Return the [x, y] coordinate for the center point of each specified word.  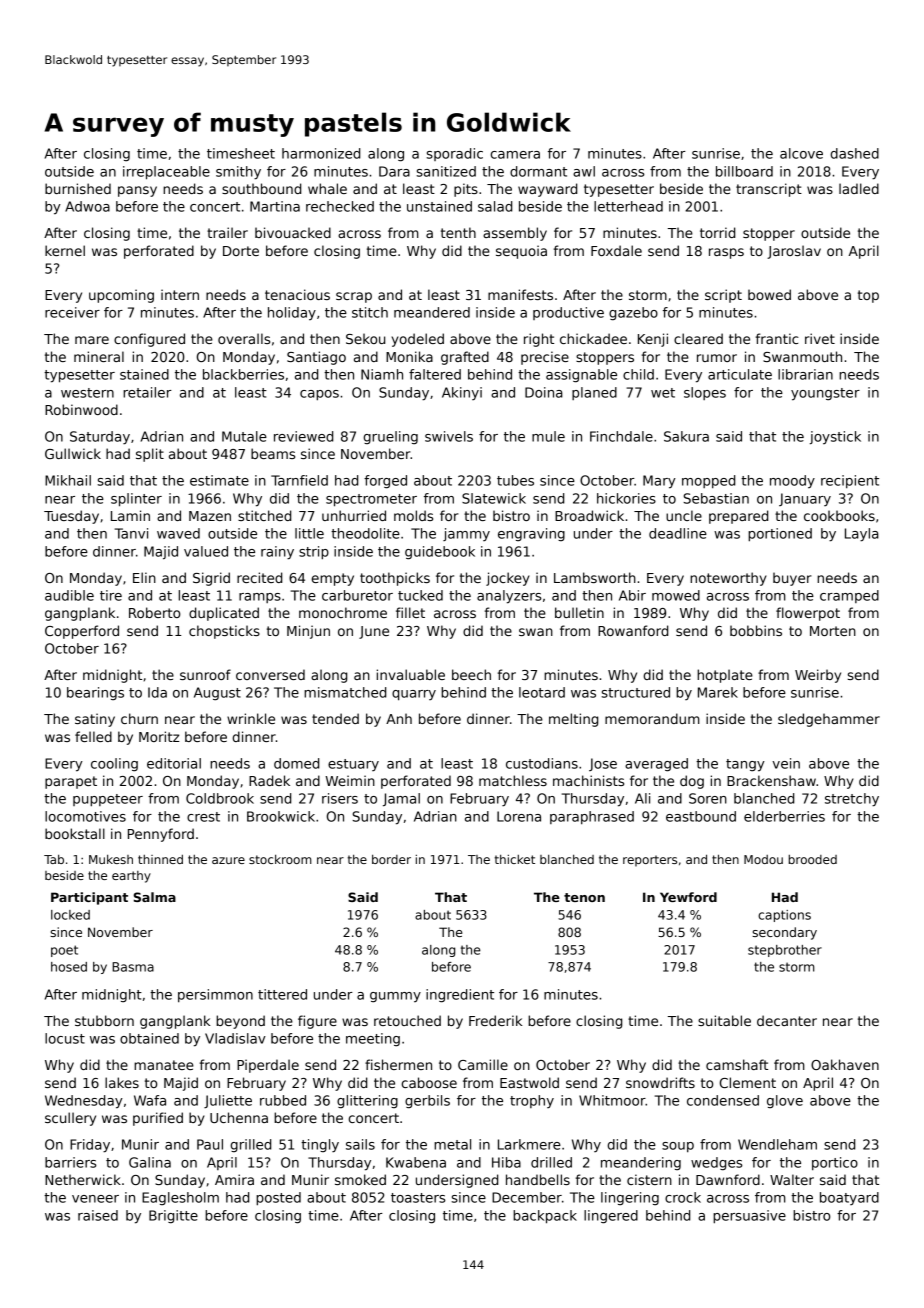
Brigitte [173, 1217]
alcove [801, 153]
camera [515, 155]
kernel [65, 250]
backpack [545, 1217]
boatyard [849, 1198]
